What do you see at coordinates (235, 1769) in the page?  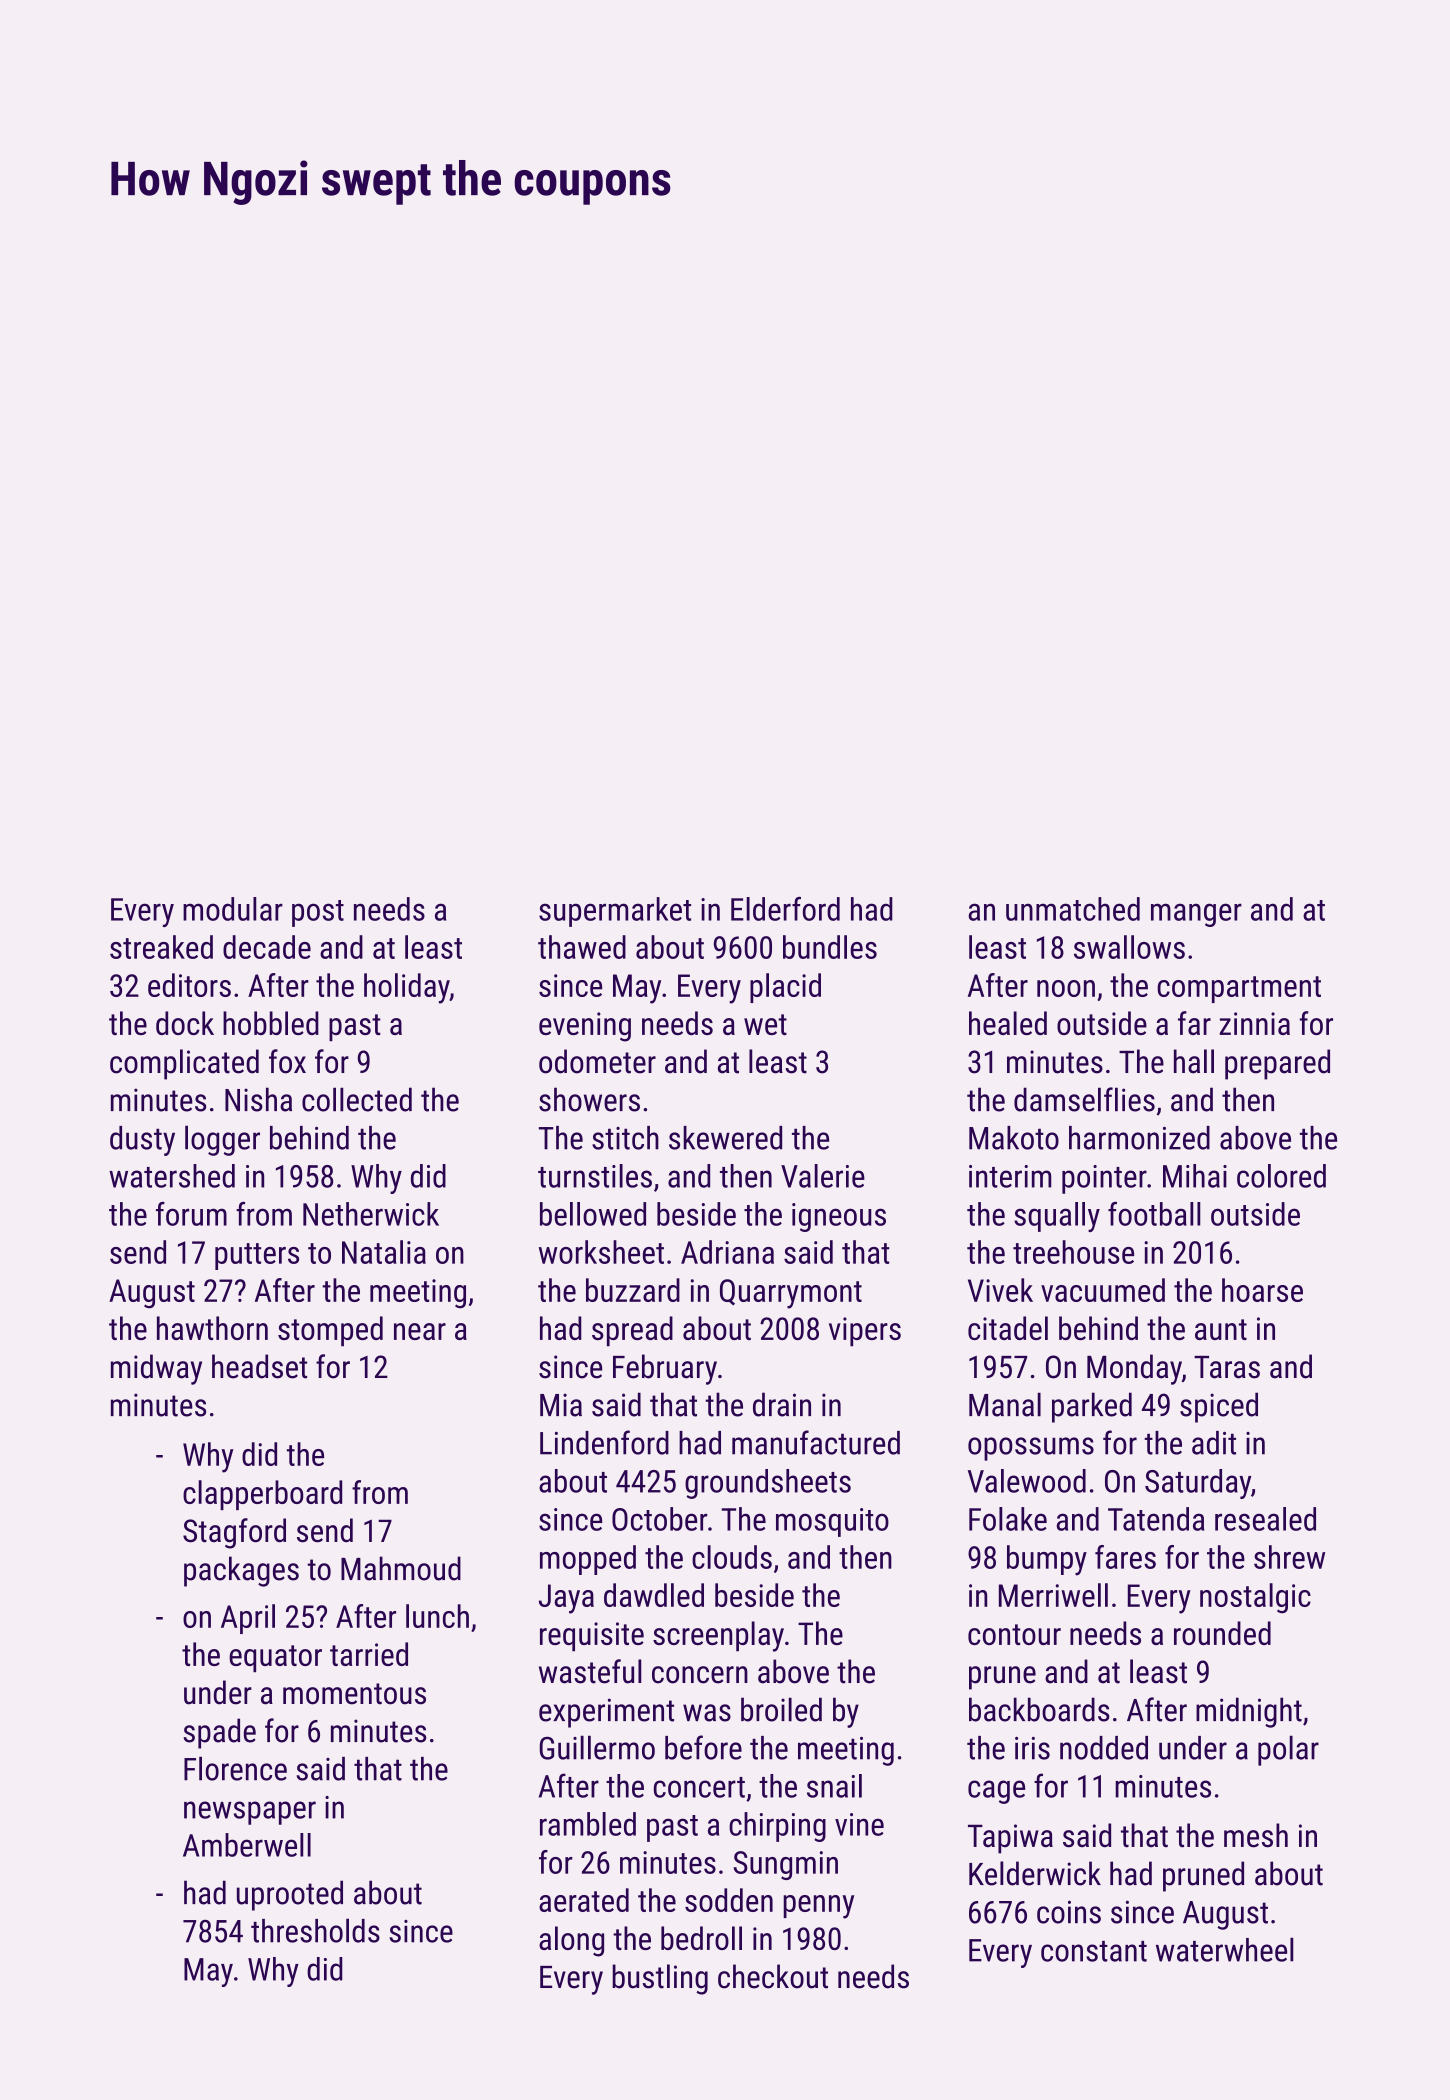 I see `Florence` at bounding box center [235, 1769].
